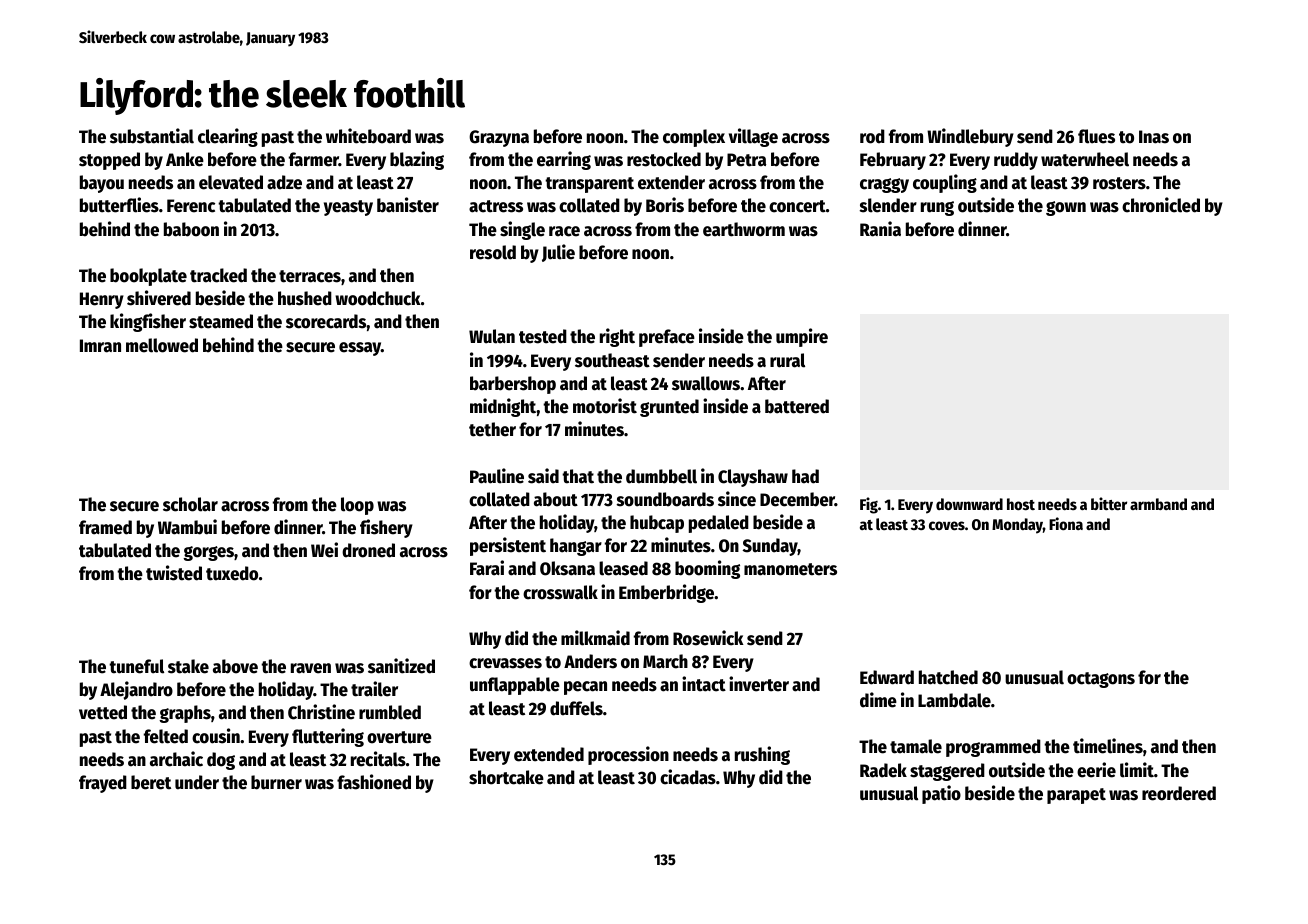 This document has height=924, width=1308. What do you see at coordinates (185, 159) in the document?
I see `Anke` at bounding box center [185, 159].
